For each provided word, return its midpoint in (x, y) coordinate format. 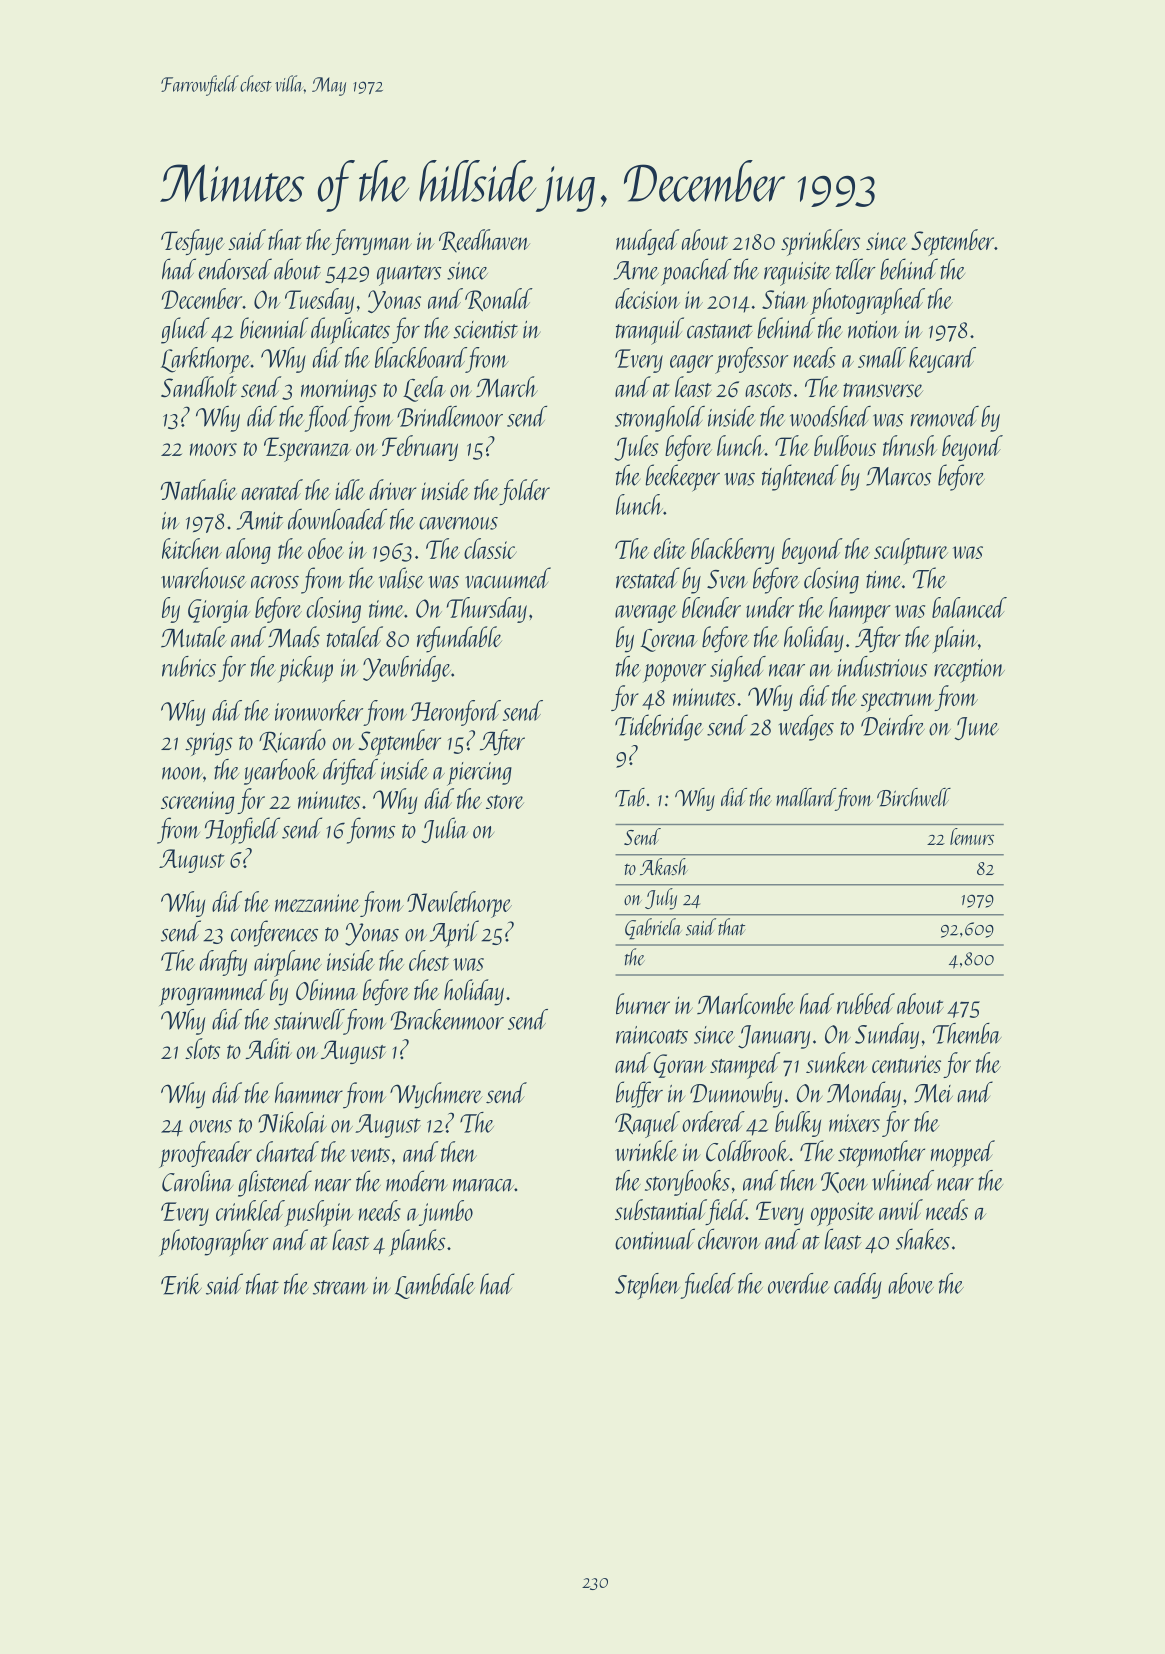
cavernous (458, 523)
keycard (942, 360)
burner (643, 1003)
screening (197, 802)
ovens (210, 1126)
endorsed (235, 269)
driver (392, 489)
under (770, 607)
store (505, 802)
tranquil (650, 331)
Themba (967, 1033)
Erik (181, 1284)
